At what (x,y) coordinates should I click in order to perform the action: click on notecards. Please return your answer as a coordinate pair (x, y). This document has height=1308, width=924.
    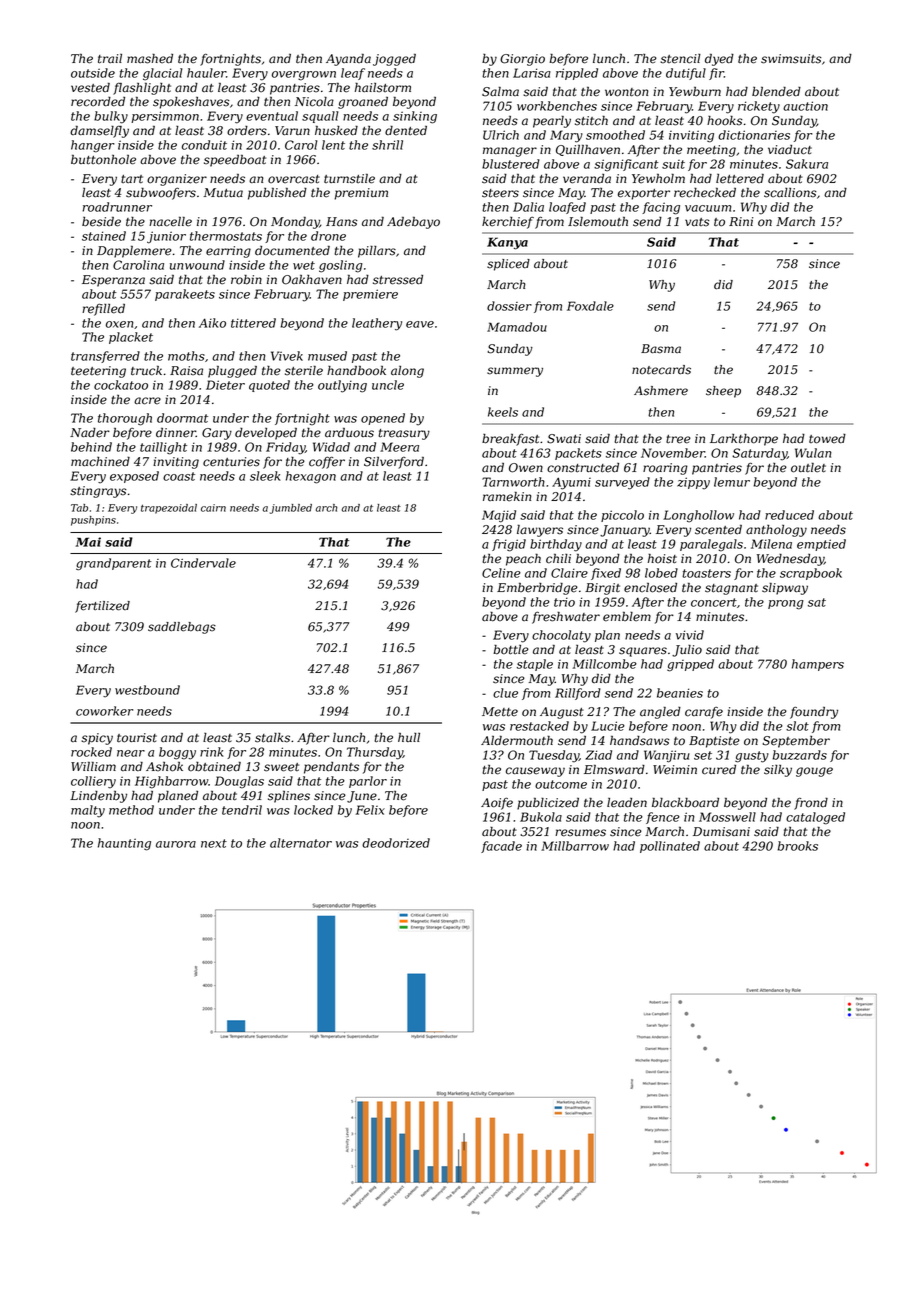
    Looking at the image, I should click on (661, 370).
